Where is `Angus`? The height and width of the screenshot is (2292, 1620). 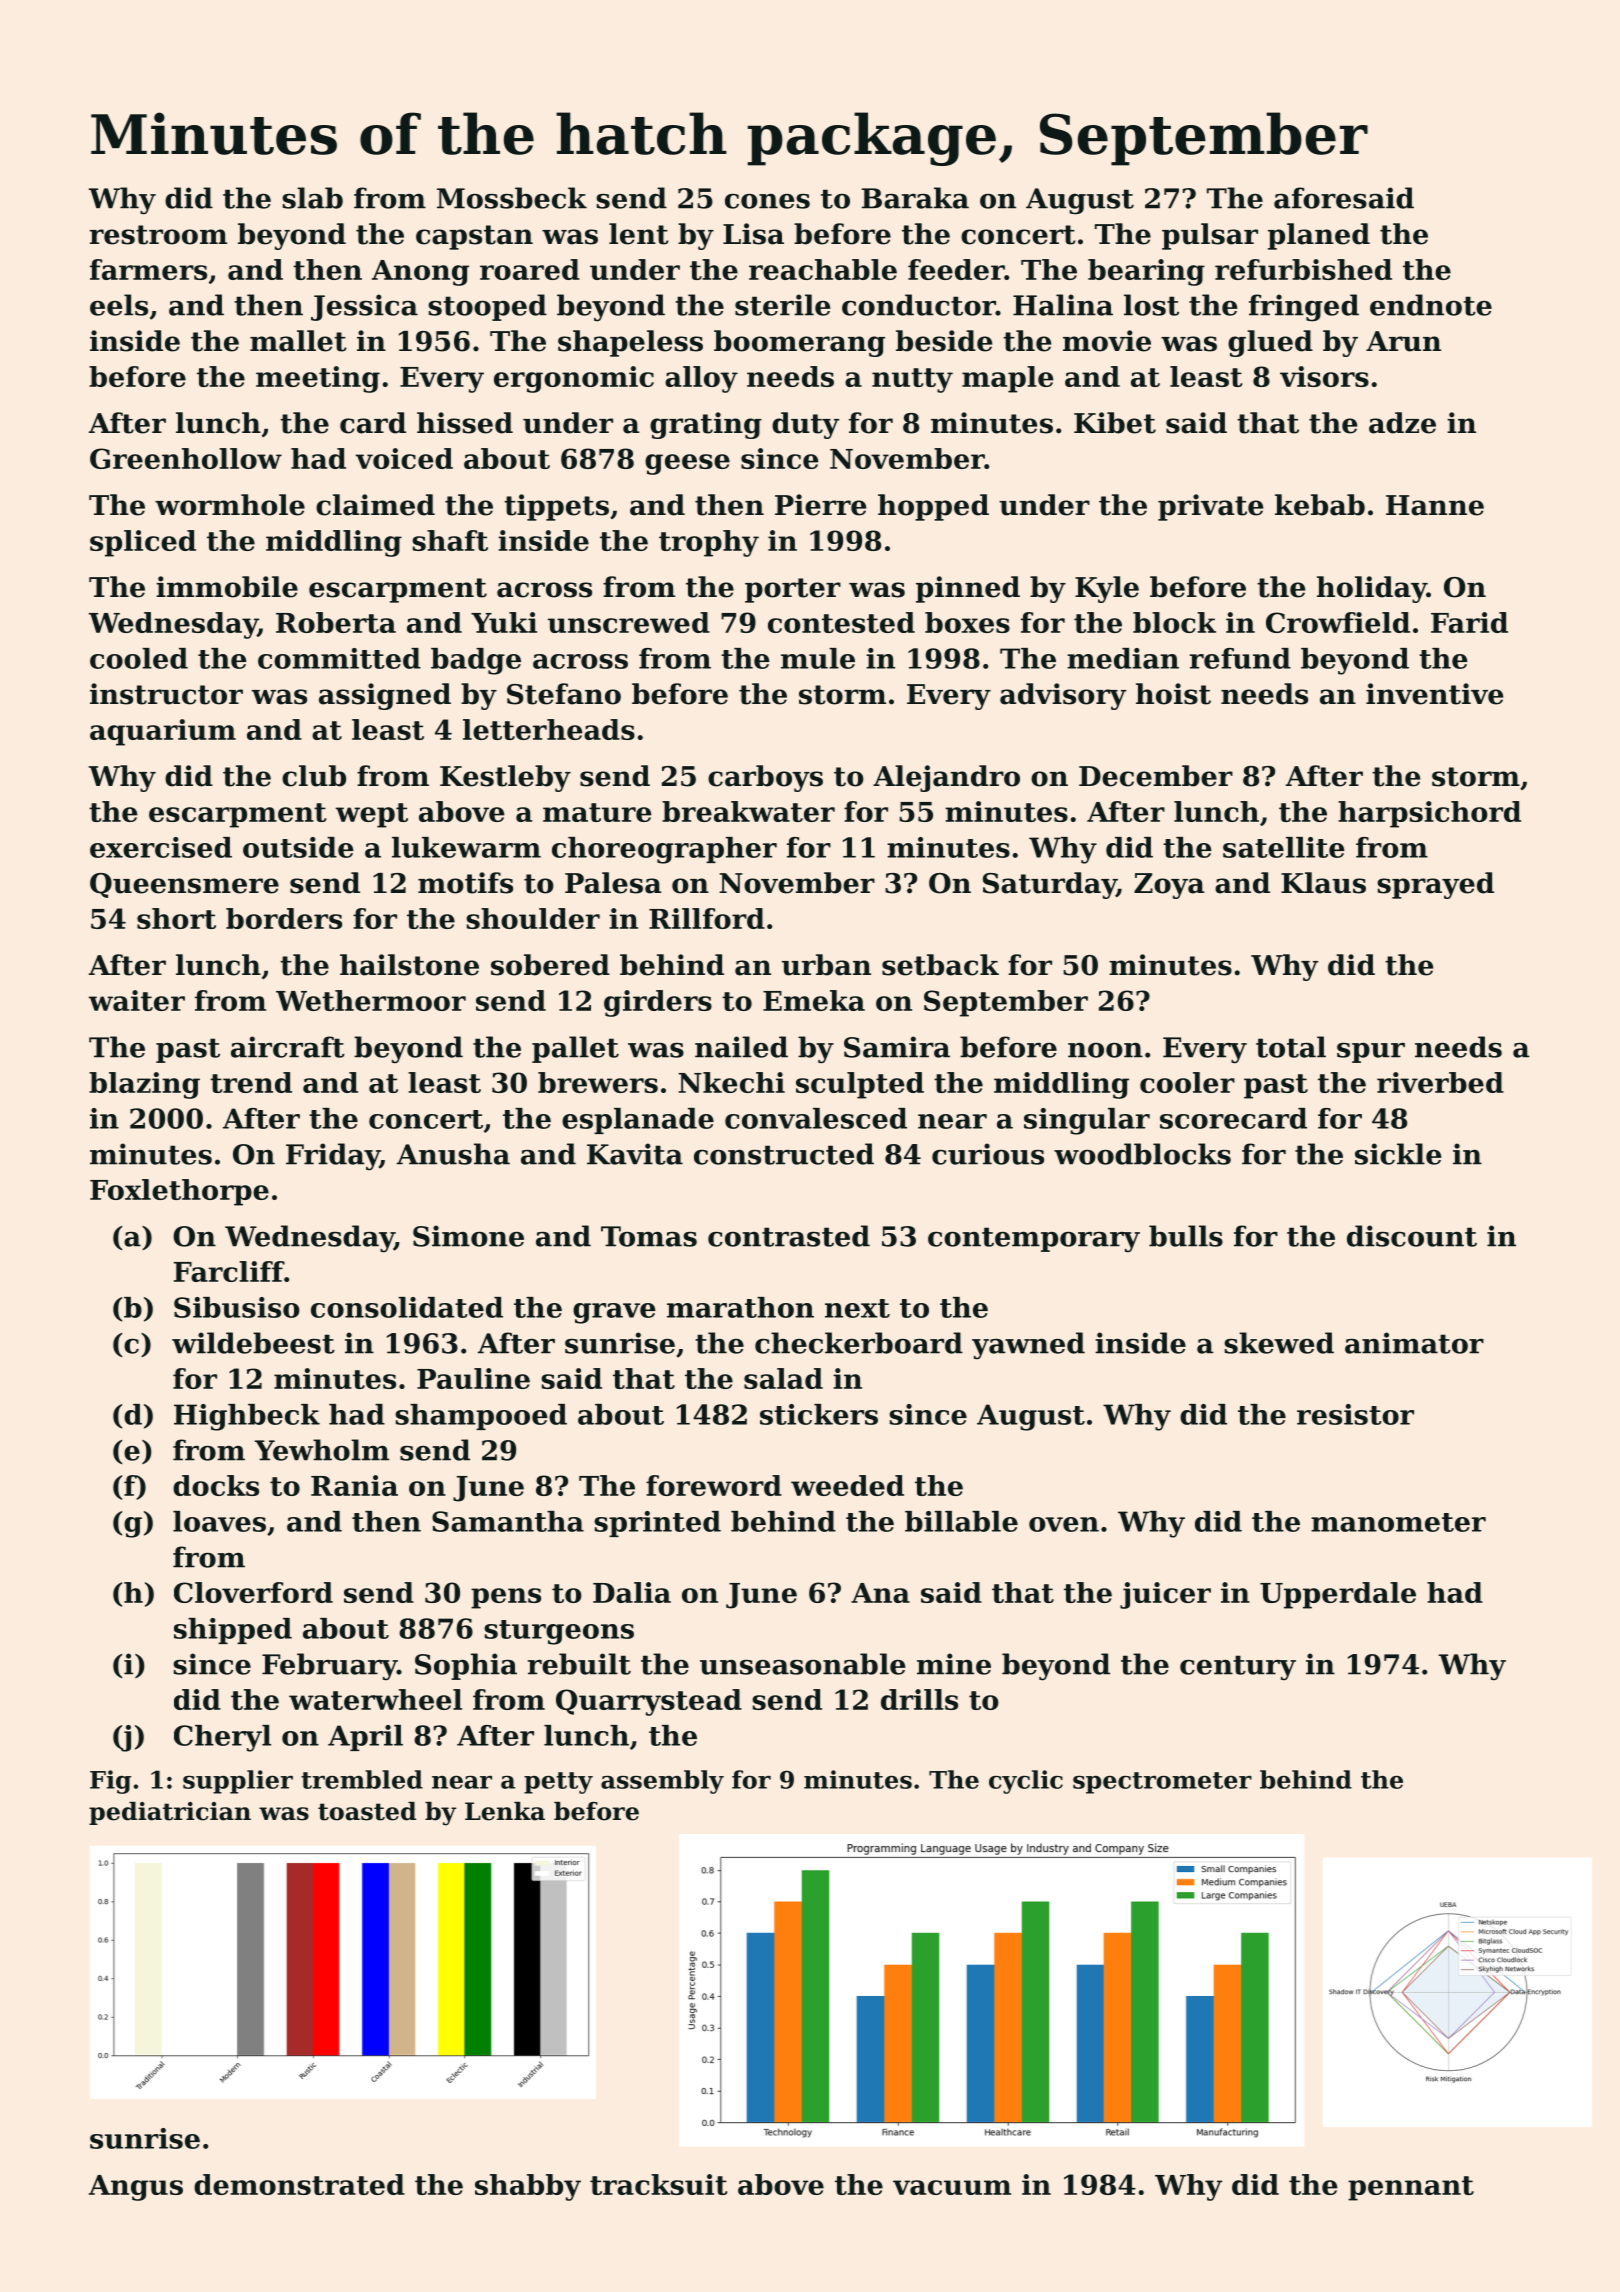
Angus is located at coordinates (136, 2188).
